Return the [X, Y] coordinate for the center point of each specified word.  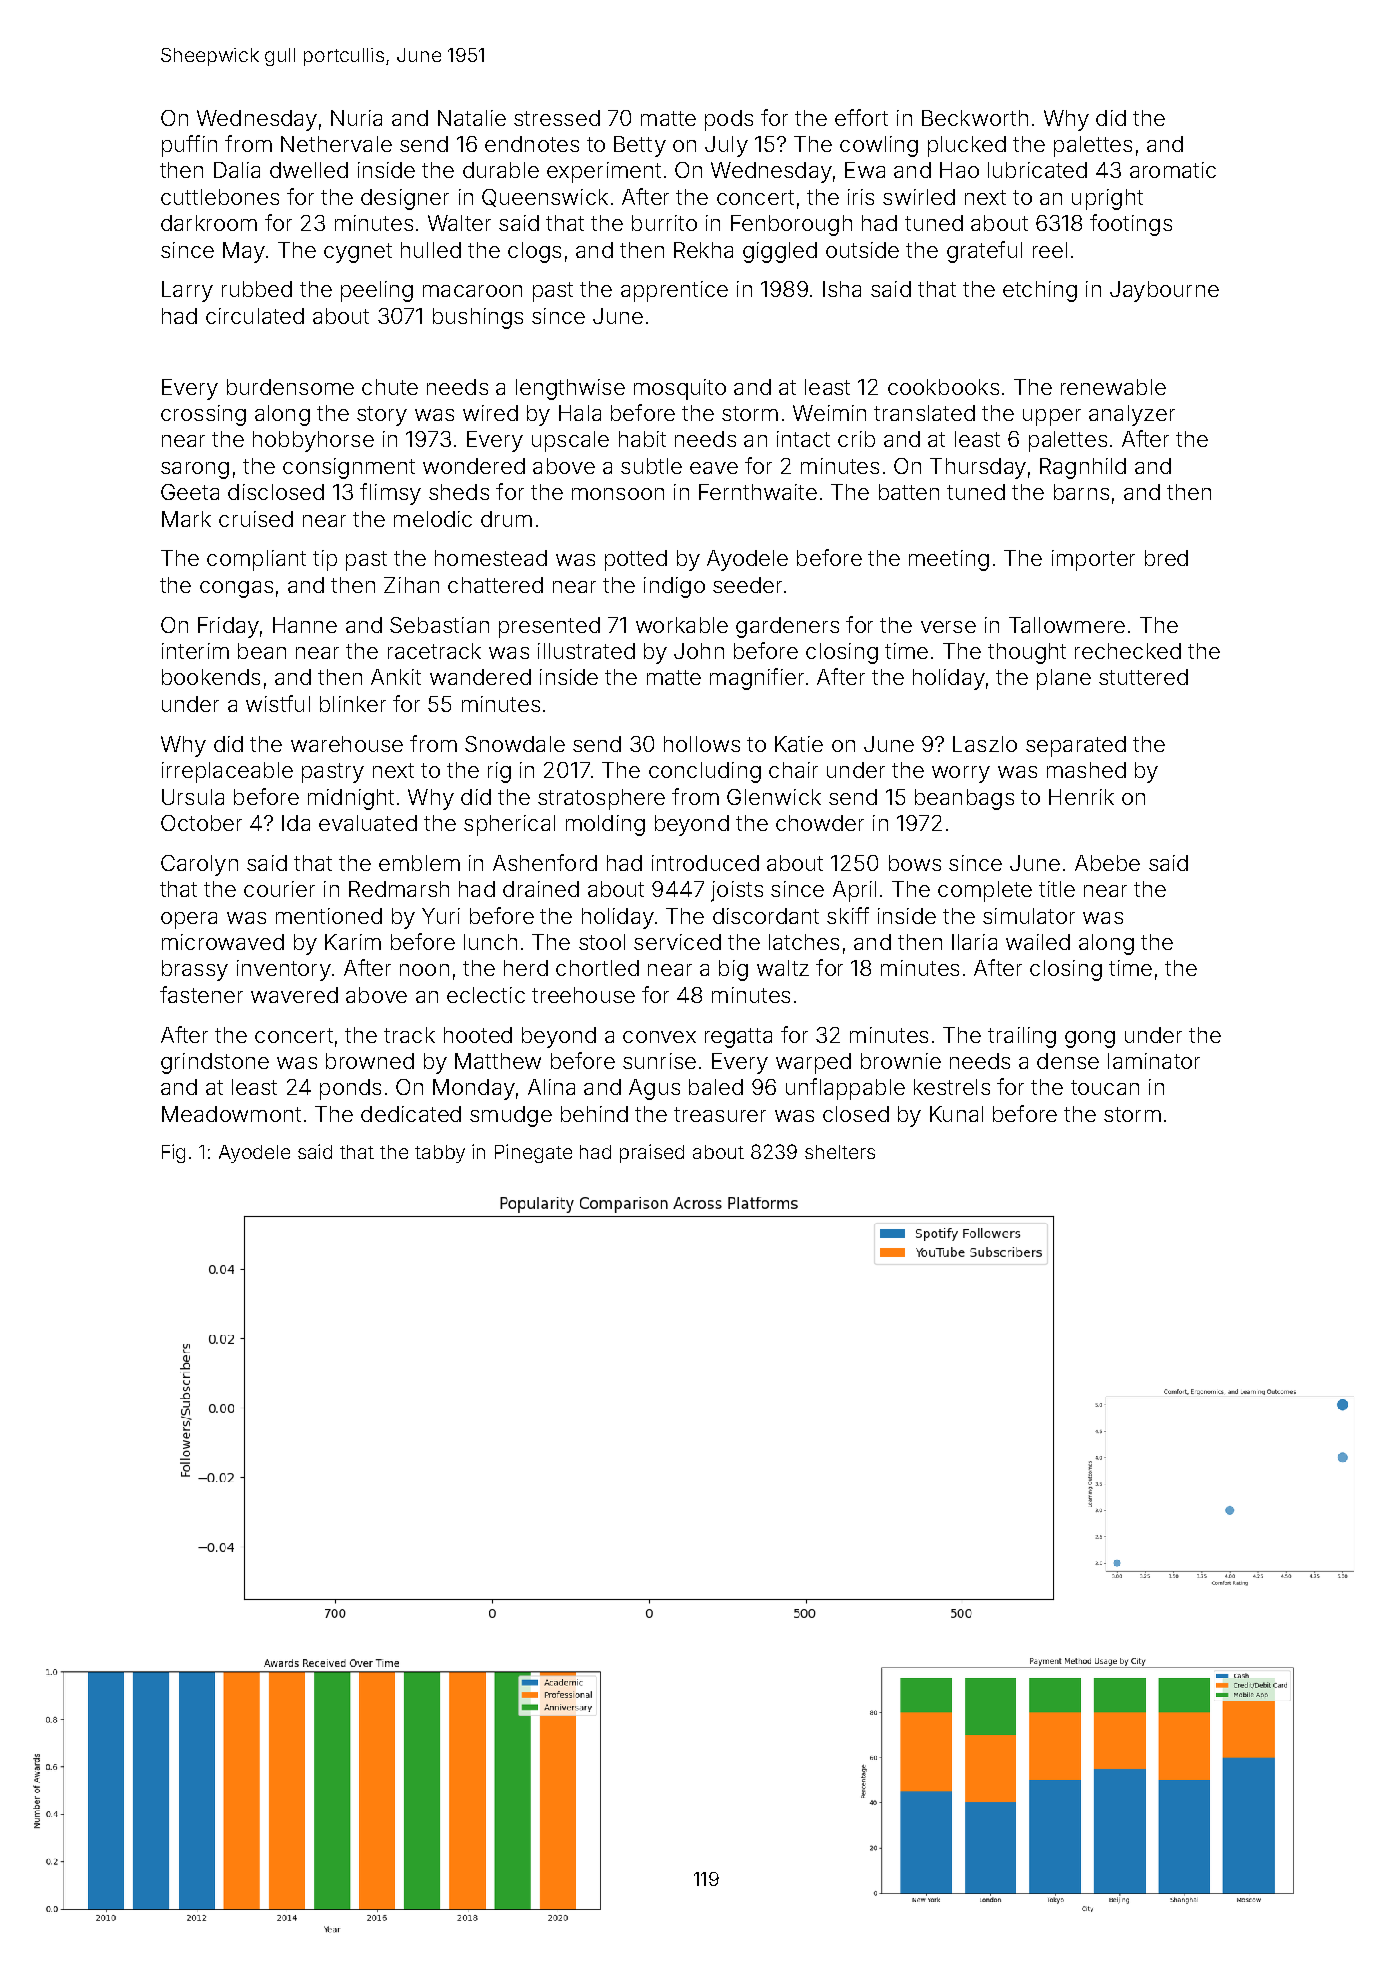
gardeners [787, 627]
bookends [211, 677]
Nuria [356, 118]
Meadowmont [231, 1114]
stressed [557, 118]
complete [985, 891]
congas [236, 589]
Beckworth [975, 118]
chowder [820, 823]
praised [652, 1153]
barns [1081, 492]
